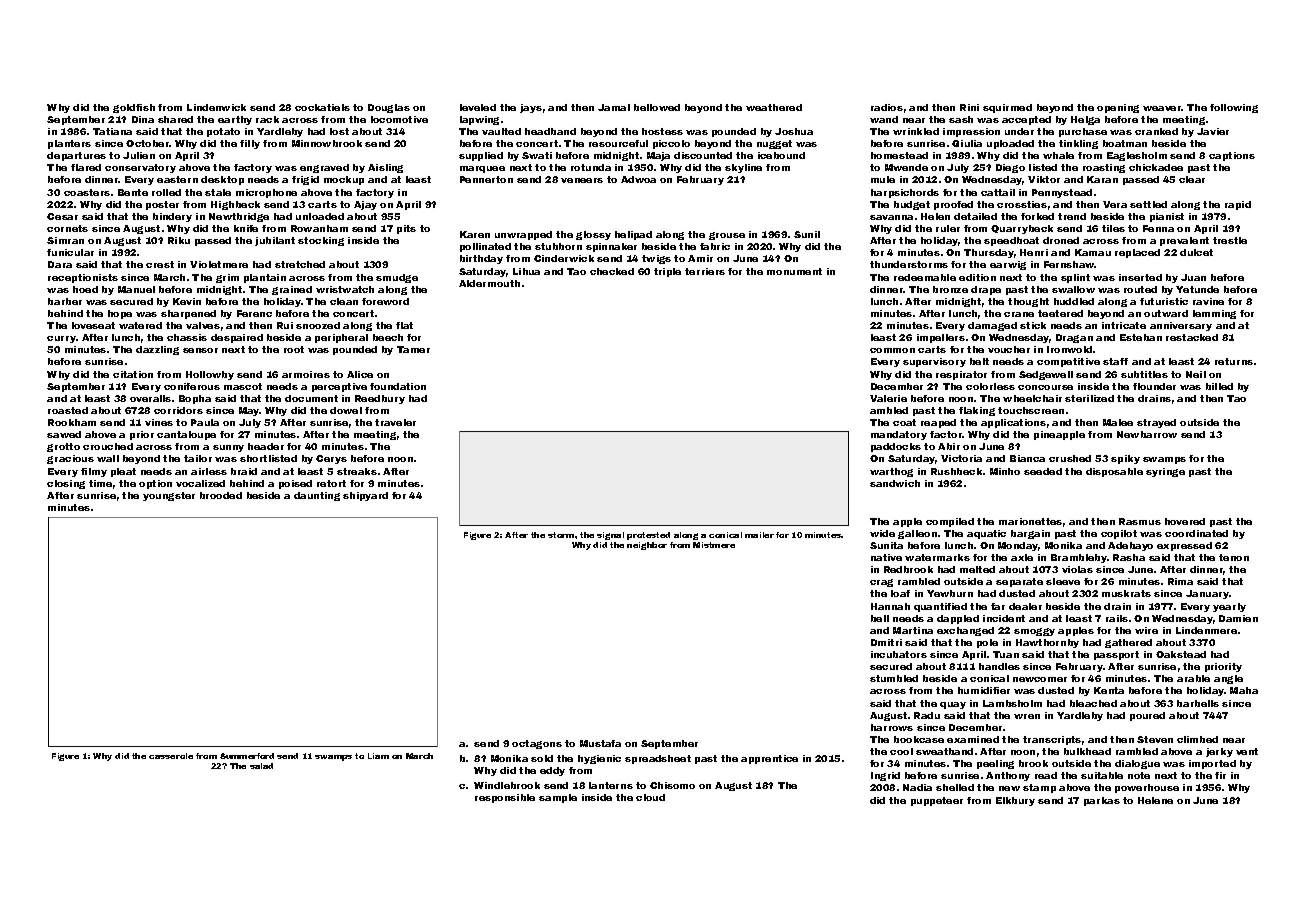 The height and width of the screenshot is (924, 1308). I want to click on sample, so click(558, 798).
